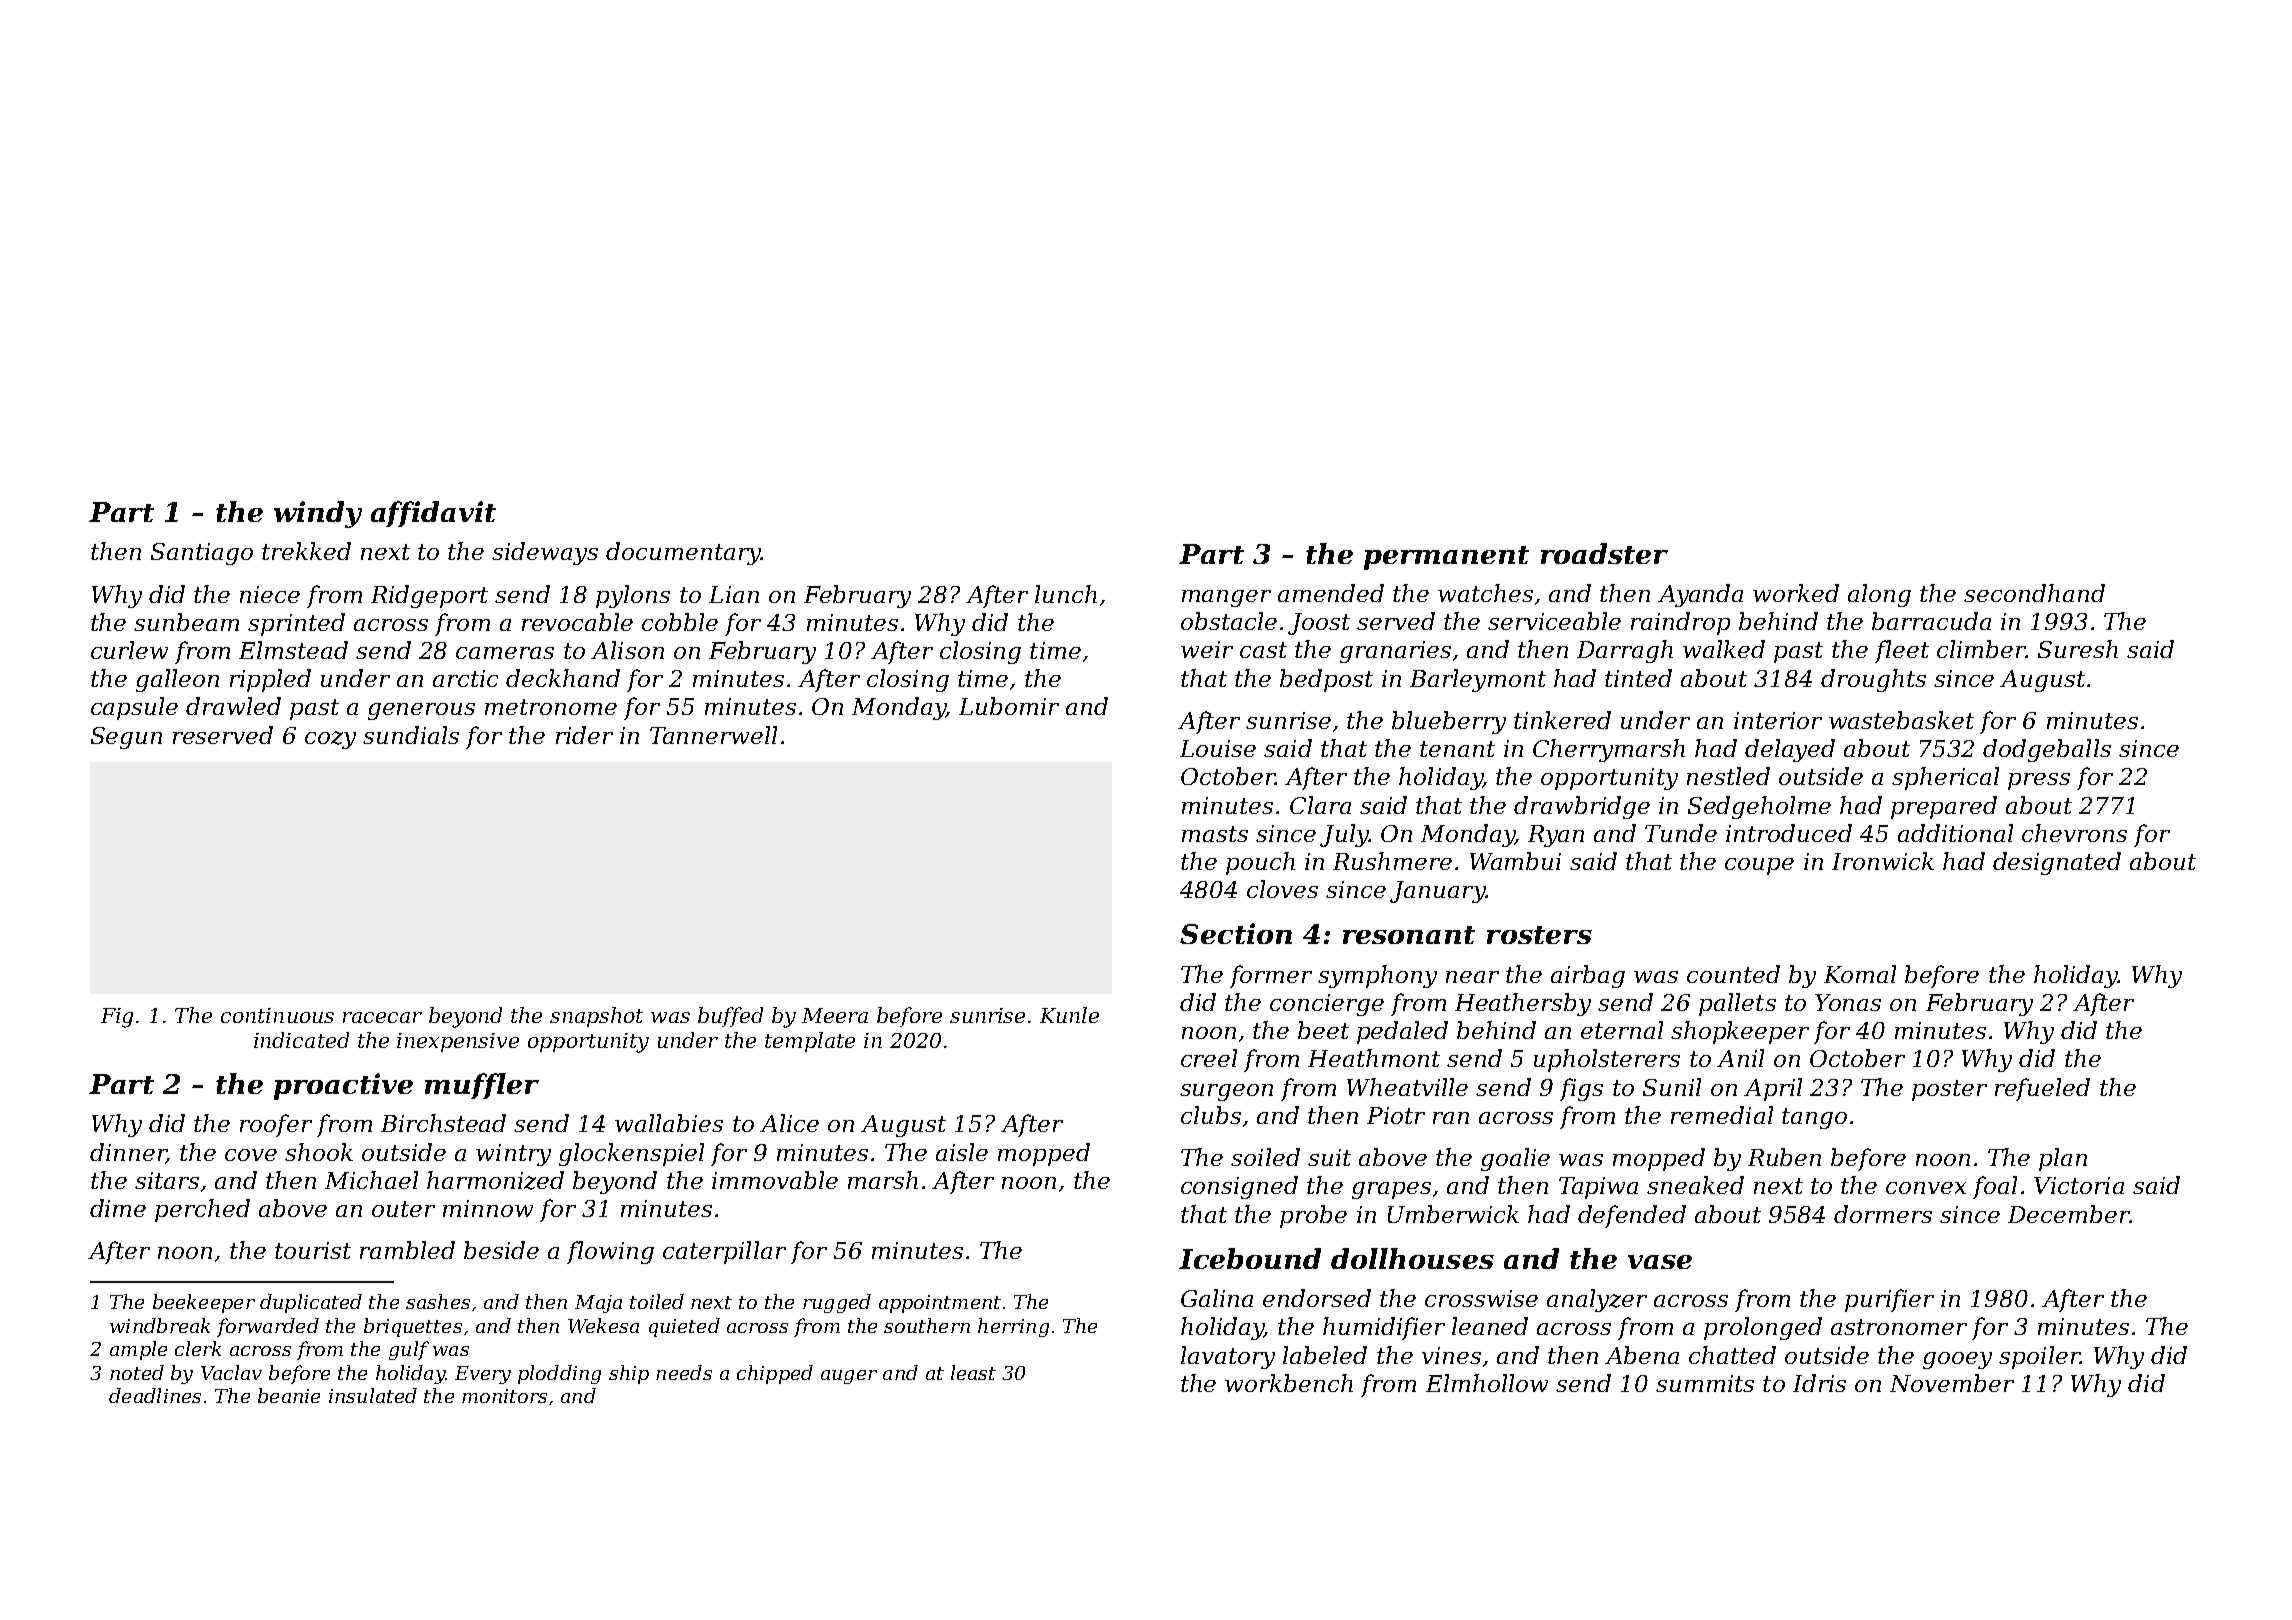 The image size is (2292, 1620). Describe the element at coordinates (713, 735) in the image. I see `Tannerwell` at that location.
